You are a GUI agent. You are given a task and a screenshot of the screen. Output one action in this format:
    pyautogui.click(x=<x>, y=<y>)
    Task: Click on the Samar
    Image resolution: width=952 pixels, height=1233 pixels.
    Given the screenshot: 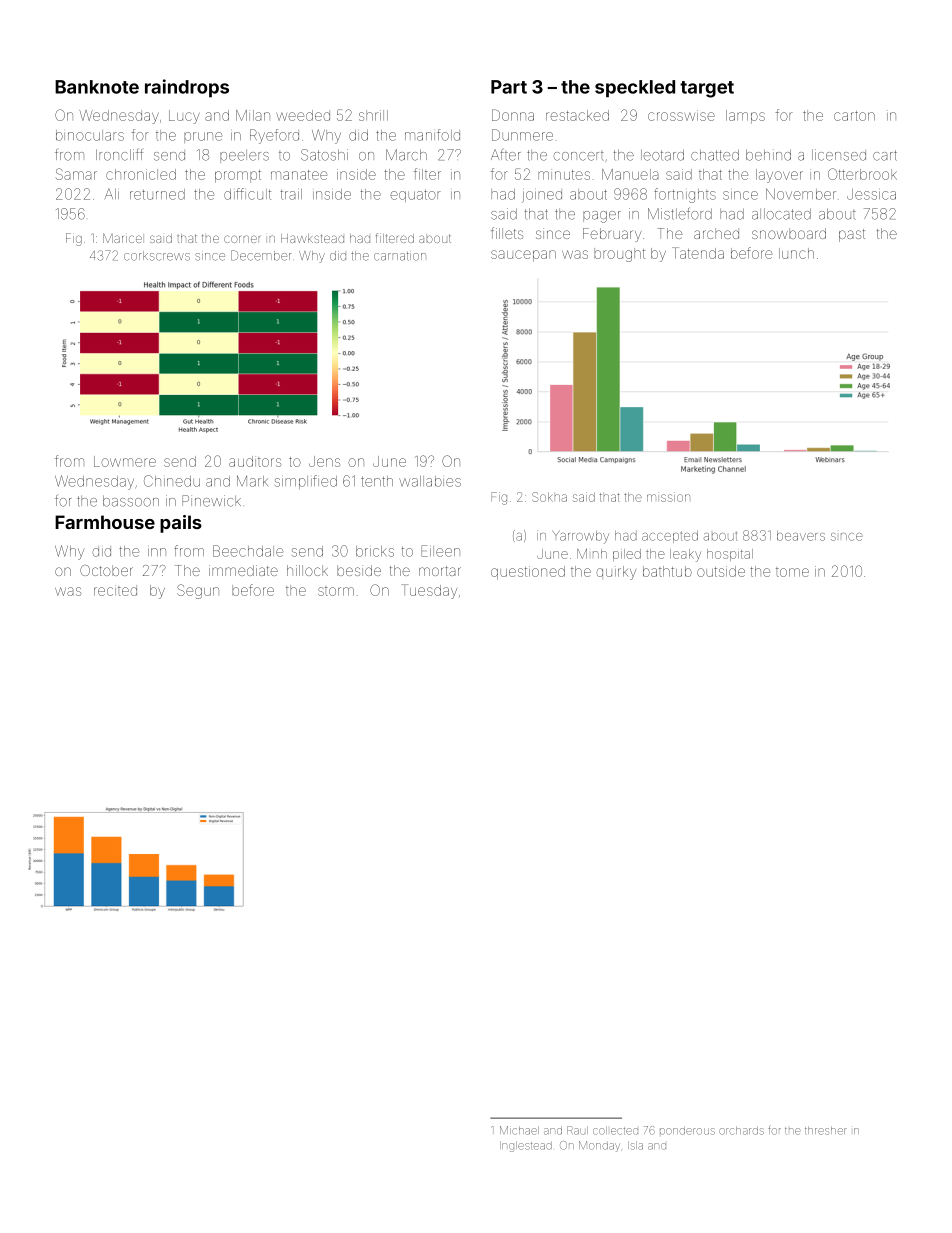 What is the action you would take?
    pyautogui.click(x=76, y=174)
